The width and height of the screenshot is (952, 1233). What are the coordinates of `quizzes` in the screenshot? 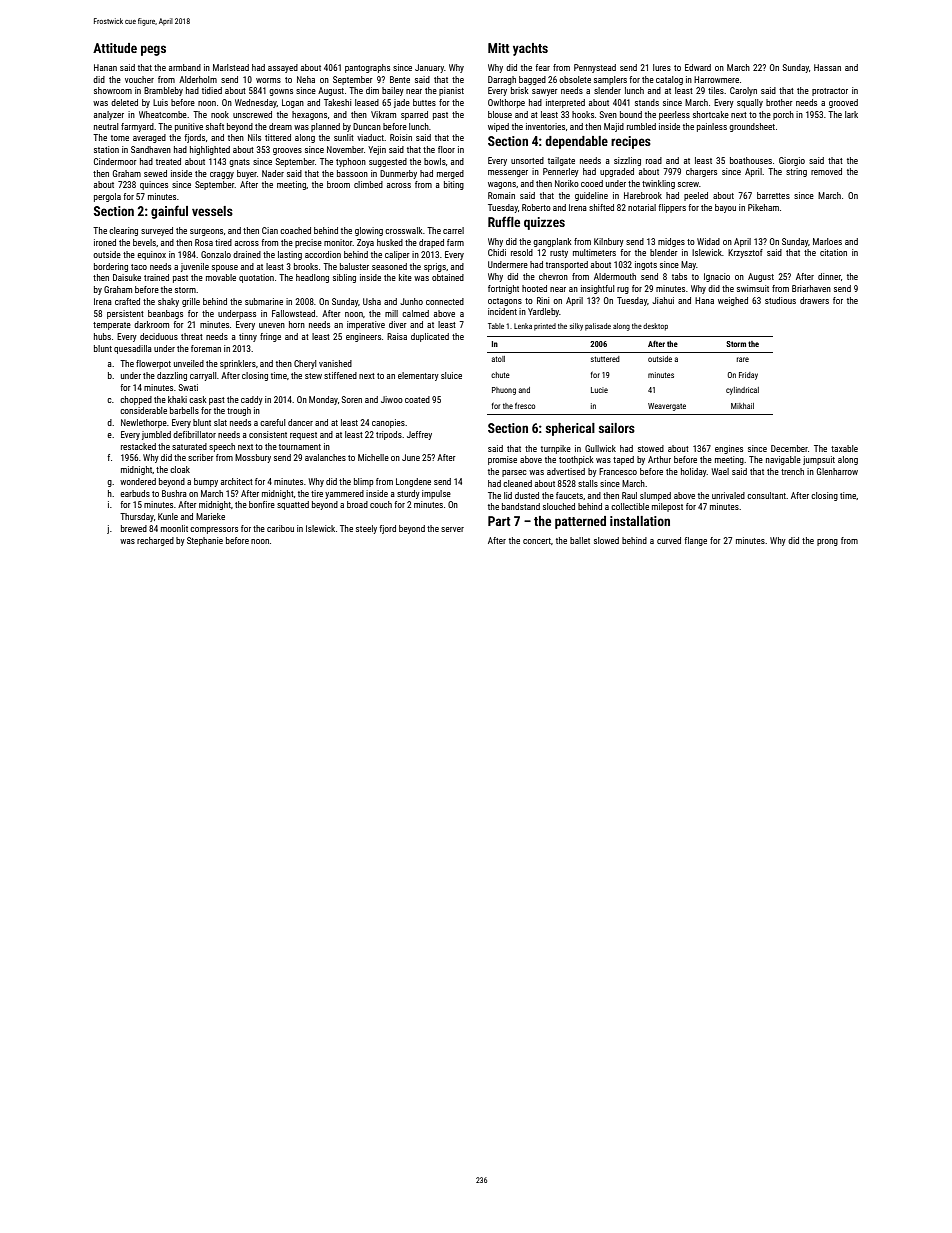 It's located at (544, 223).
